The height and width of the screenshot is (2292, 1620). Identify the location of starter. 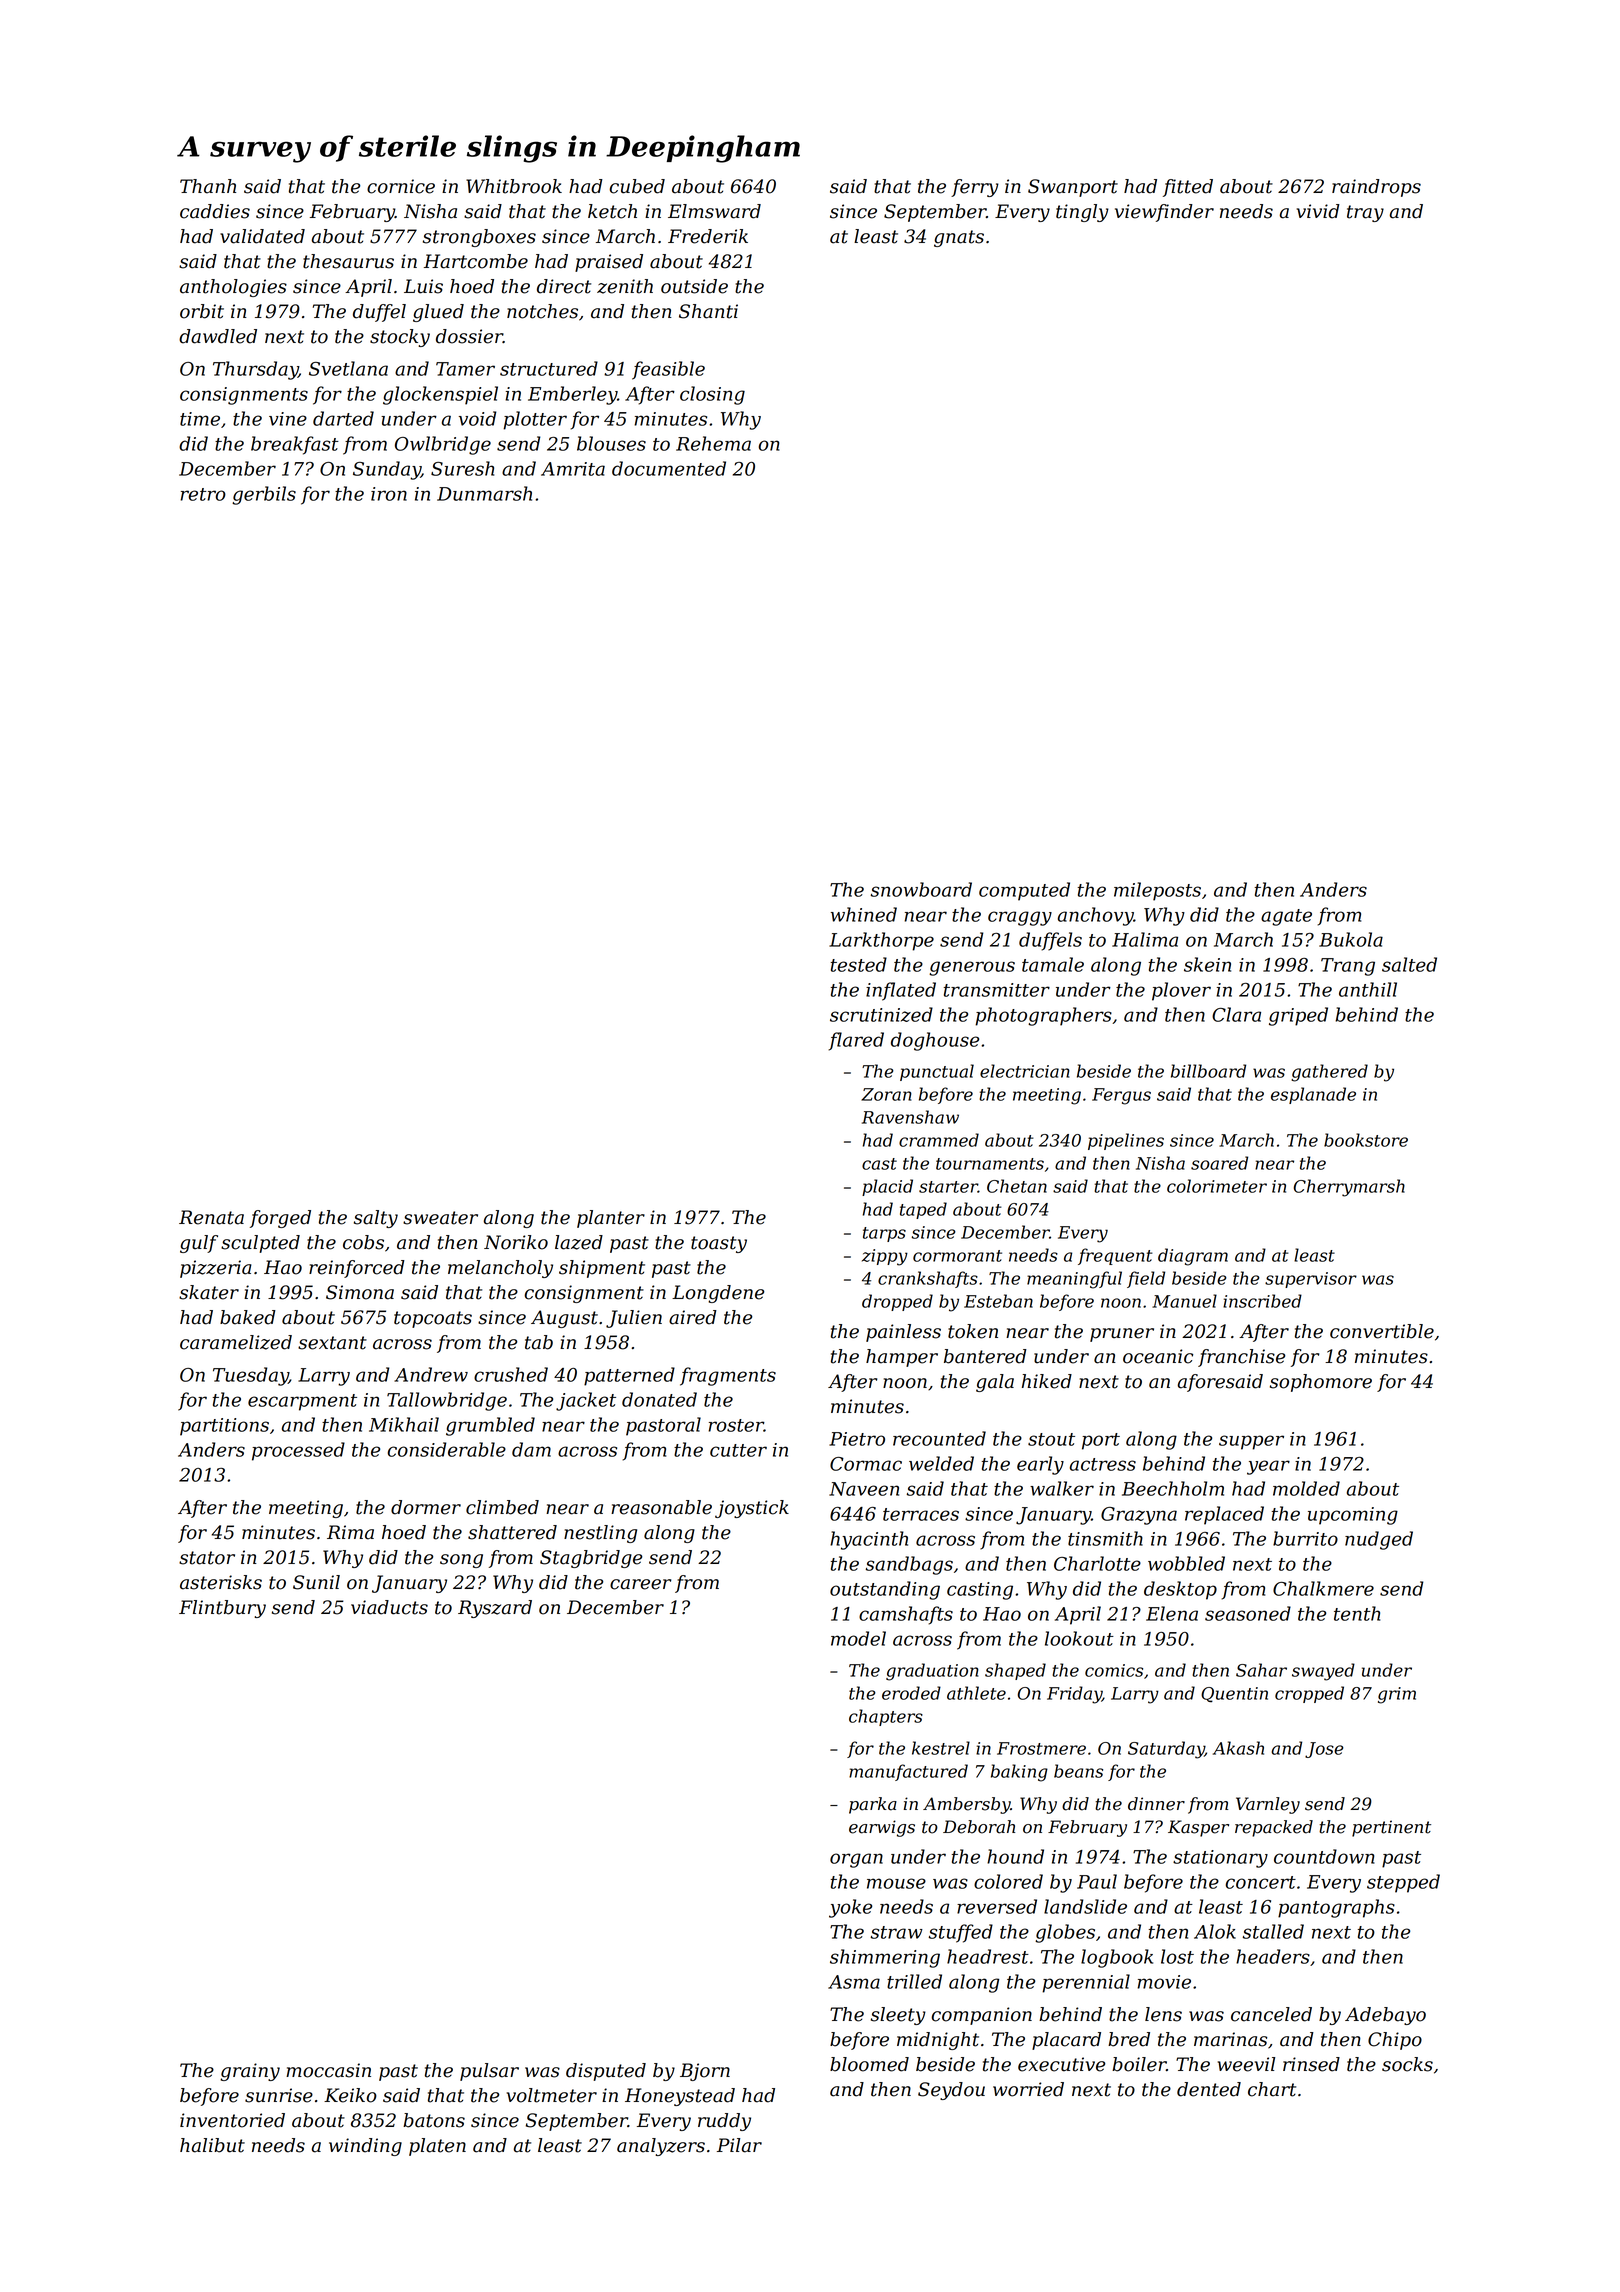
(948, 1187).
